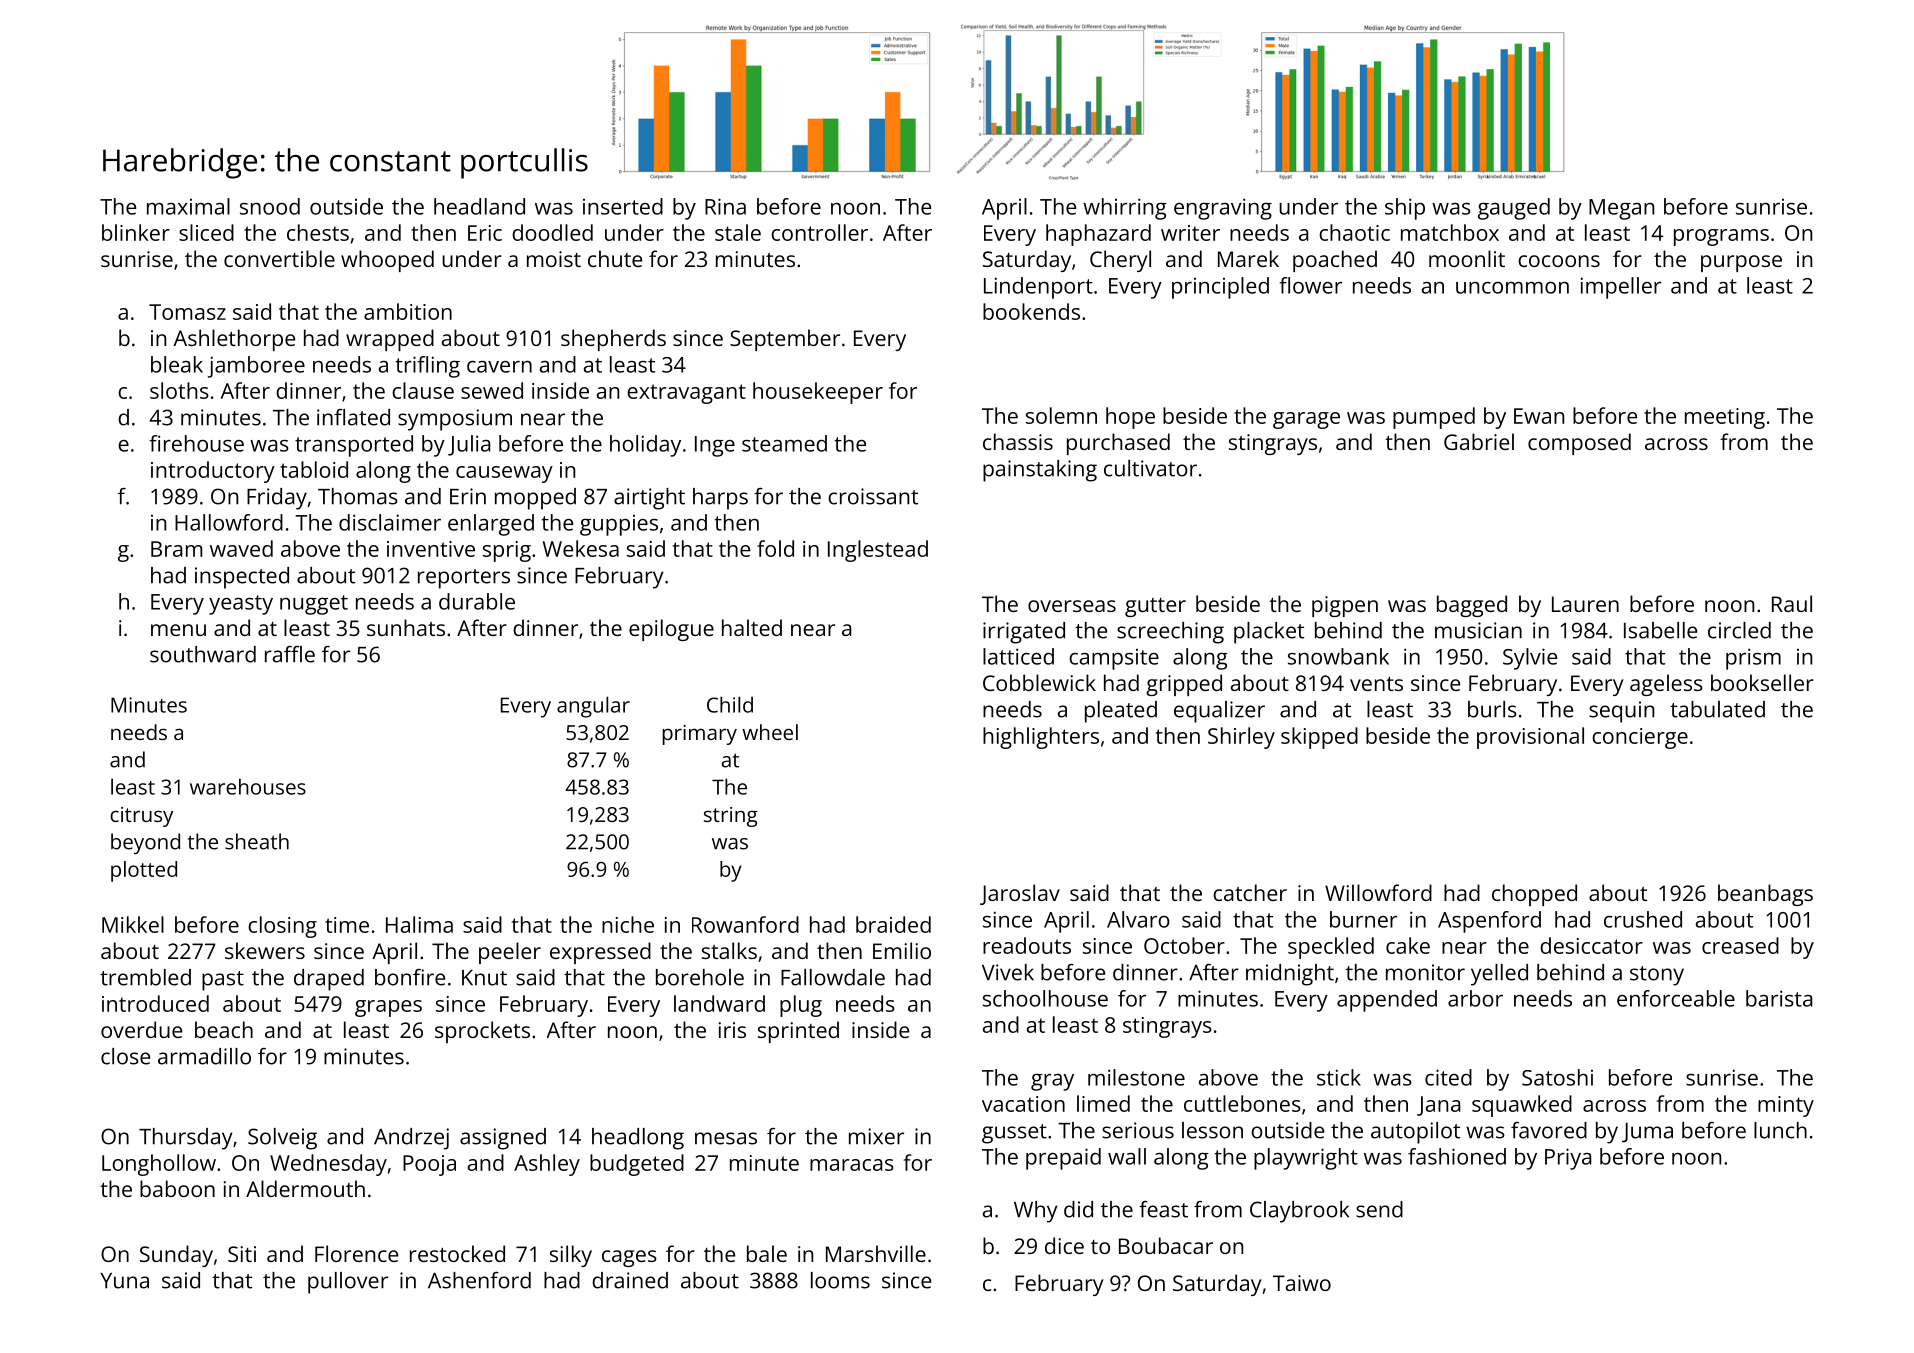 The width and height of the document is (1914, 1353). Describe the element at coordinates (1302, 1283) in the document. I see `Taiwo` at that location.
